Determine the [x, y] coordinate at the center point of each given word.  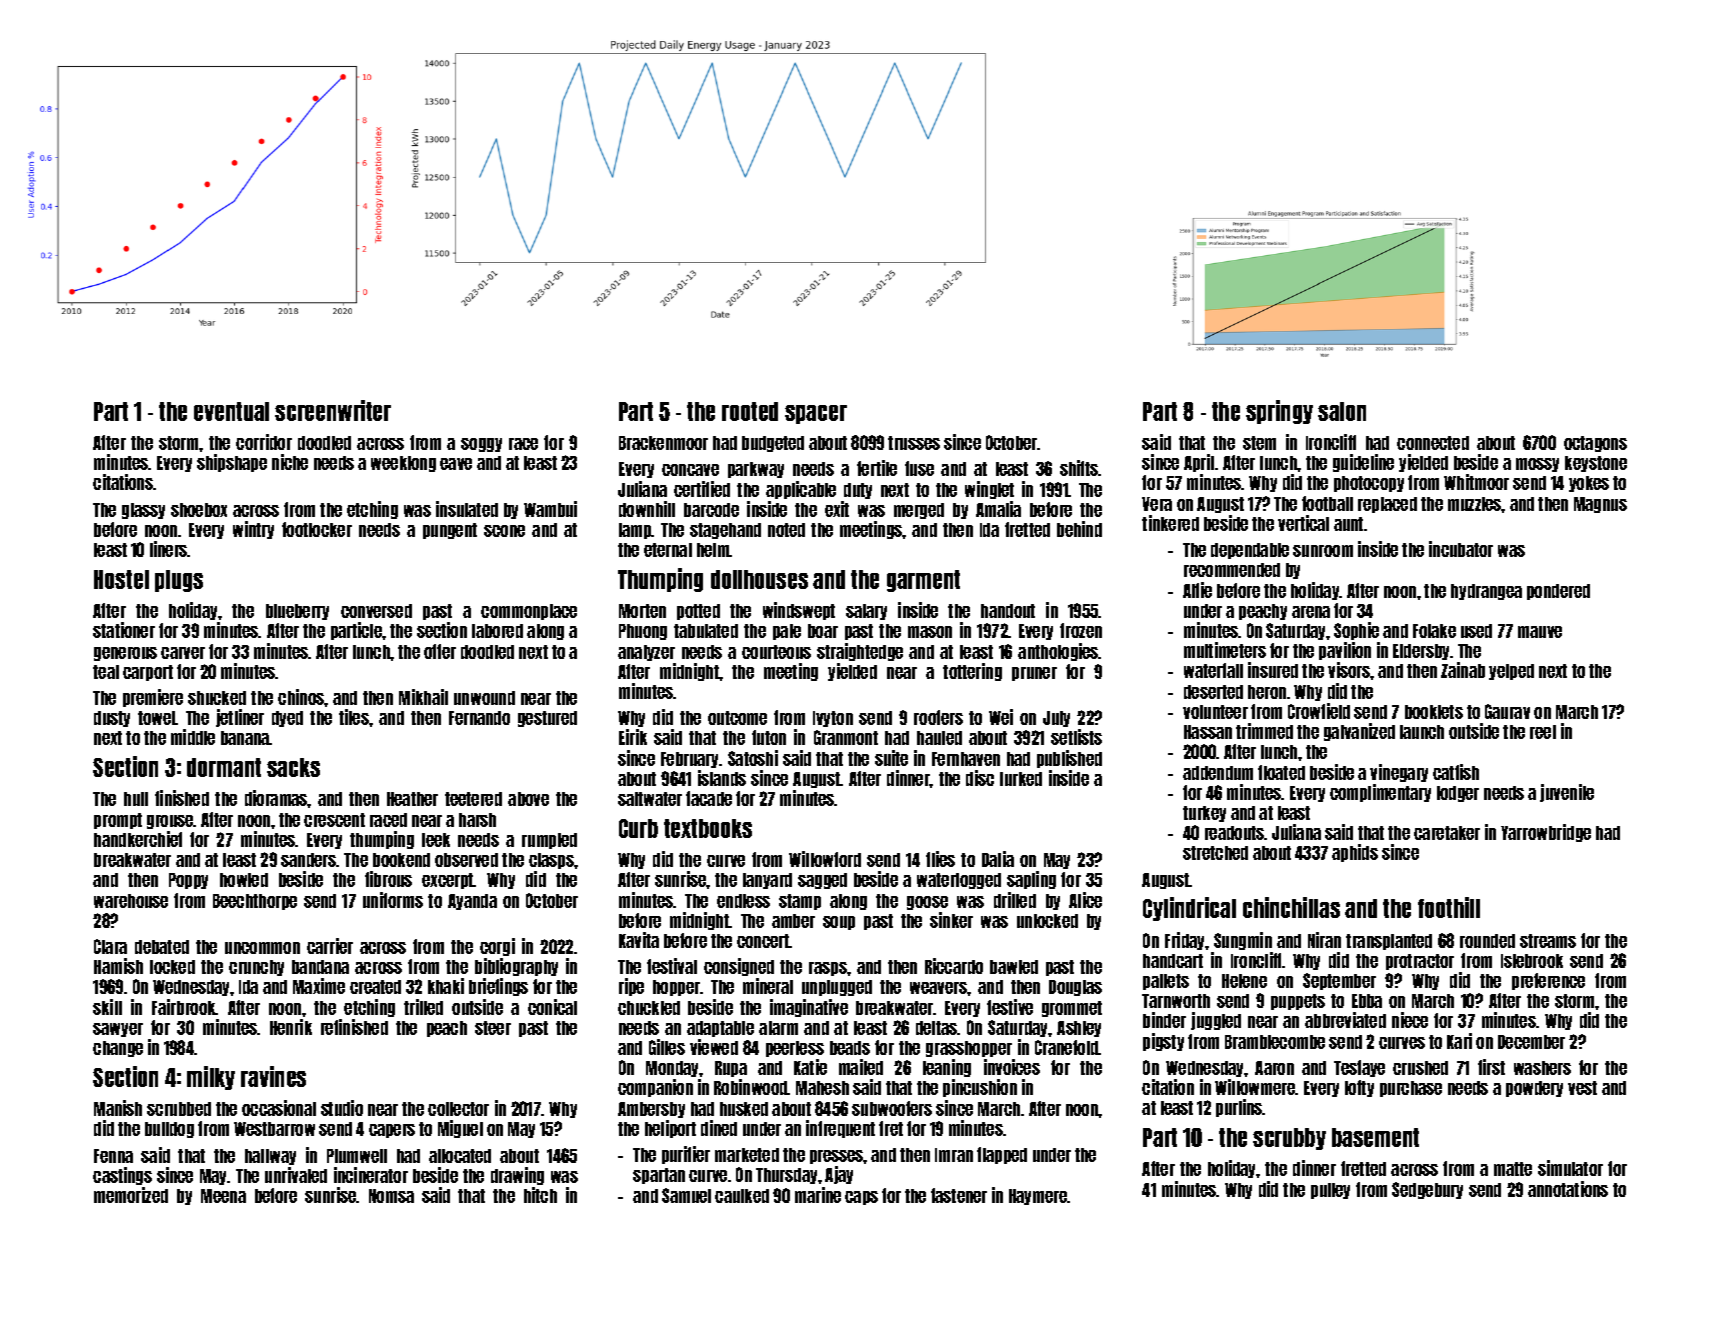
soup [839, 923]
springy [1279, 412]
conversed [376, 611]
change [118, 1049]
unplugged [837, 988]
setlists [1076, 737]
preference [1548, 981]
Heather [412, 799]
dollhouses [759, 579]
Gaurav [1507, 711]
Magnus [1600, 505]
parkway [756, 470]
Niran [1324, 940]
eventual [231, 411]
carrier [330, 946]
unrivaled [296, 1175]
